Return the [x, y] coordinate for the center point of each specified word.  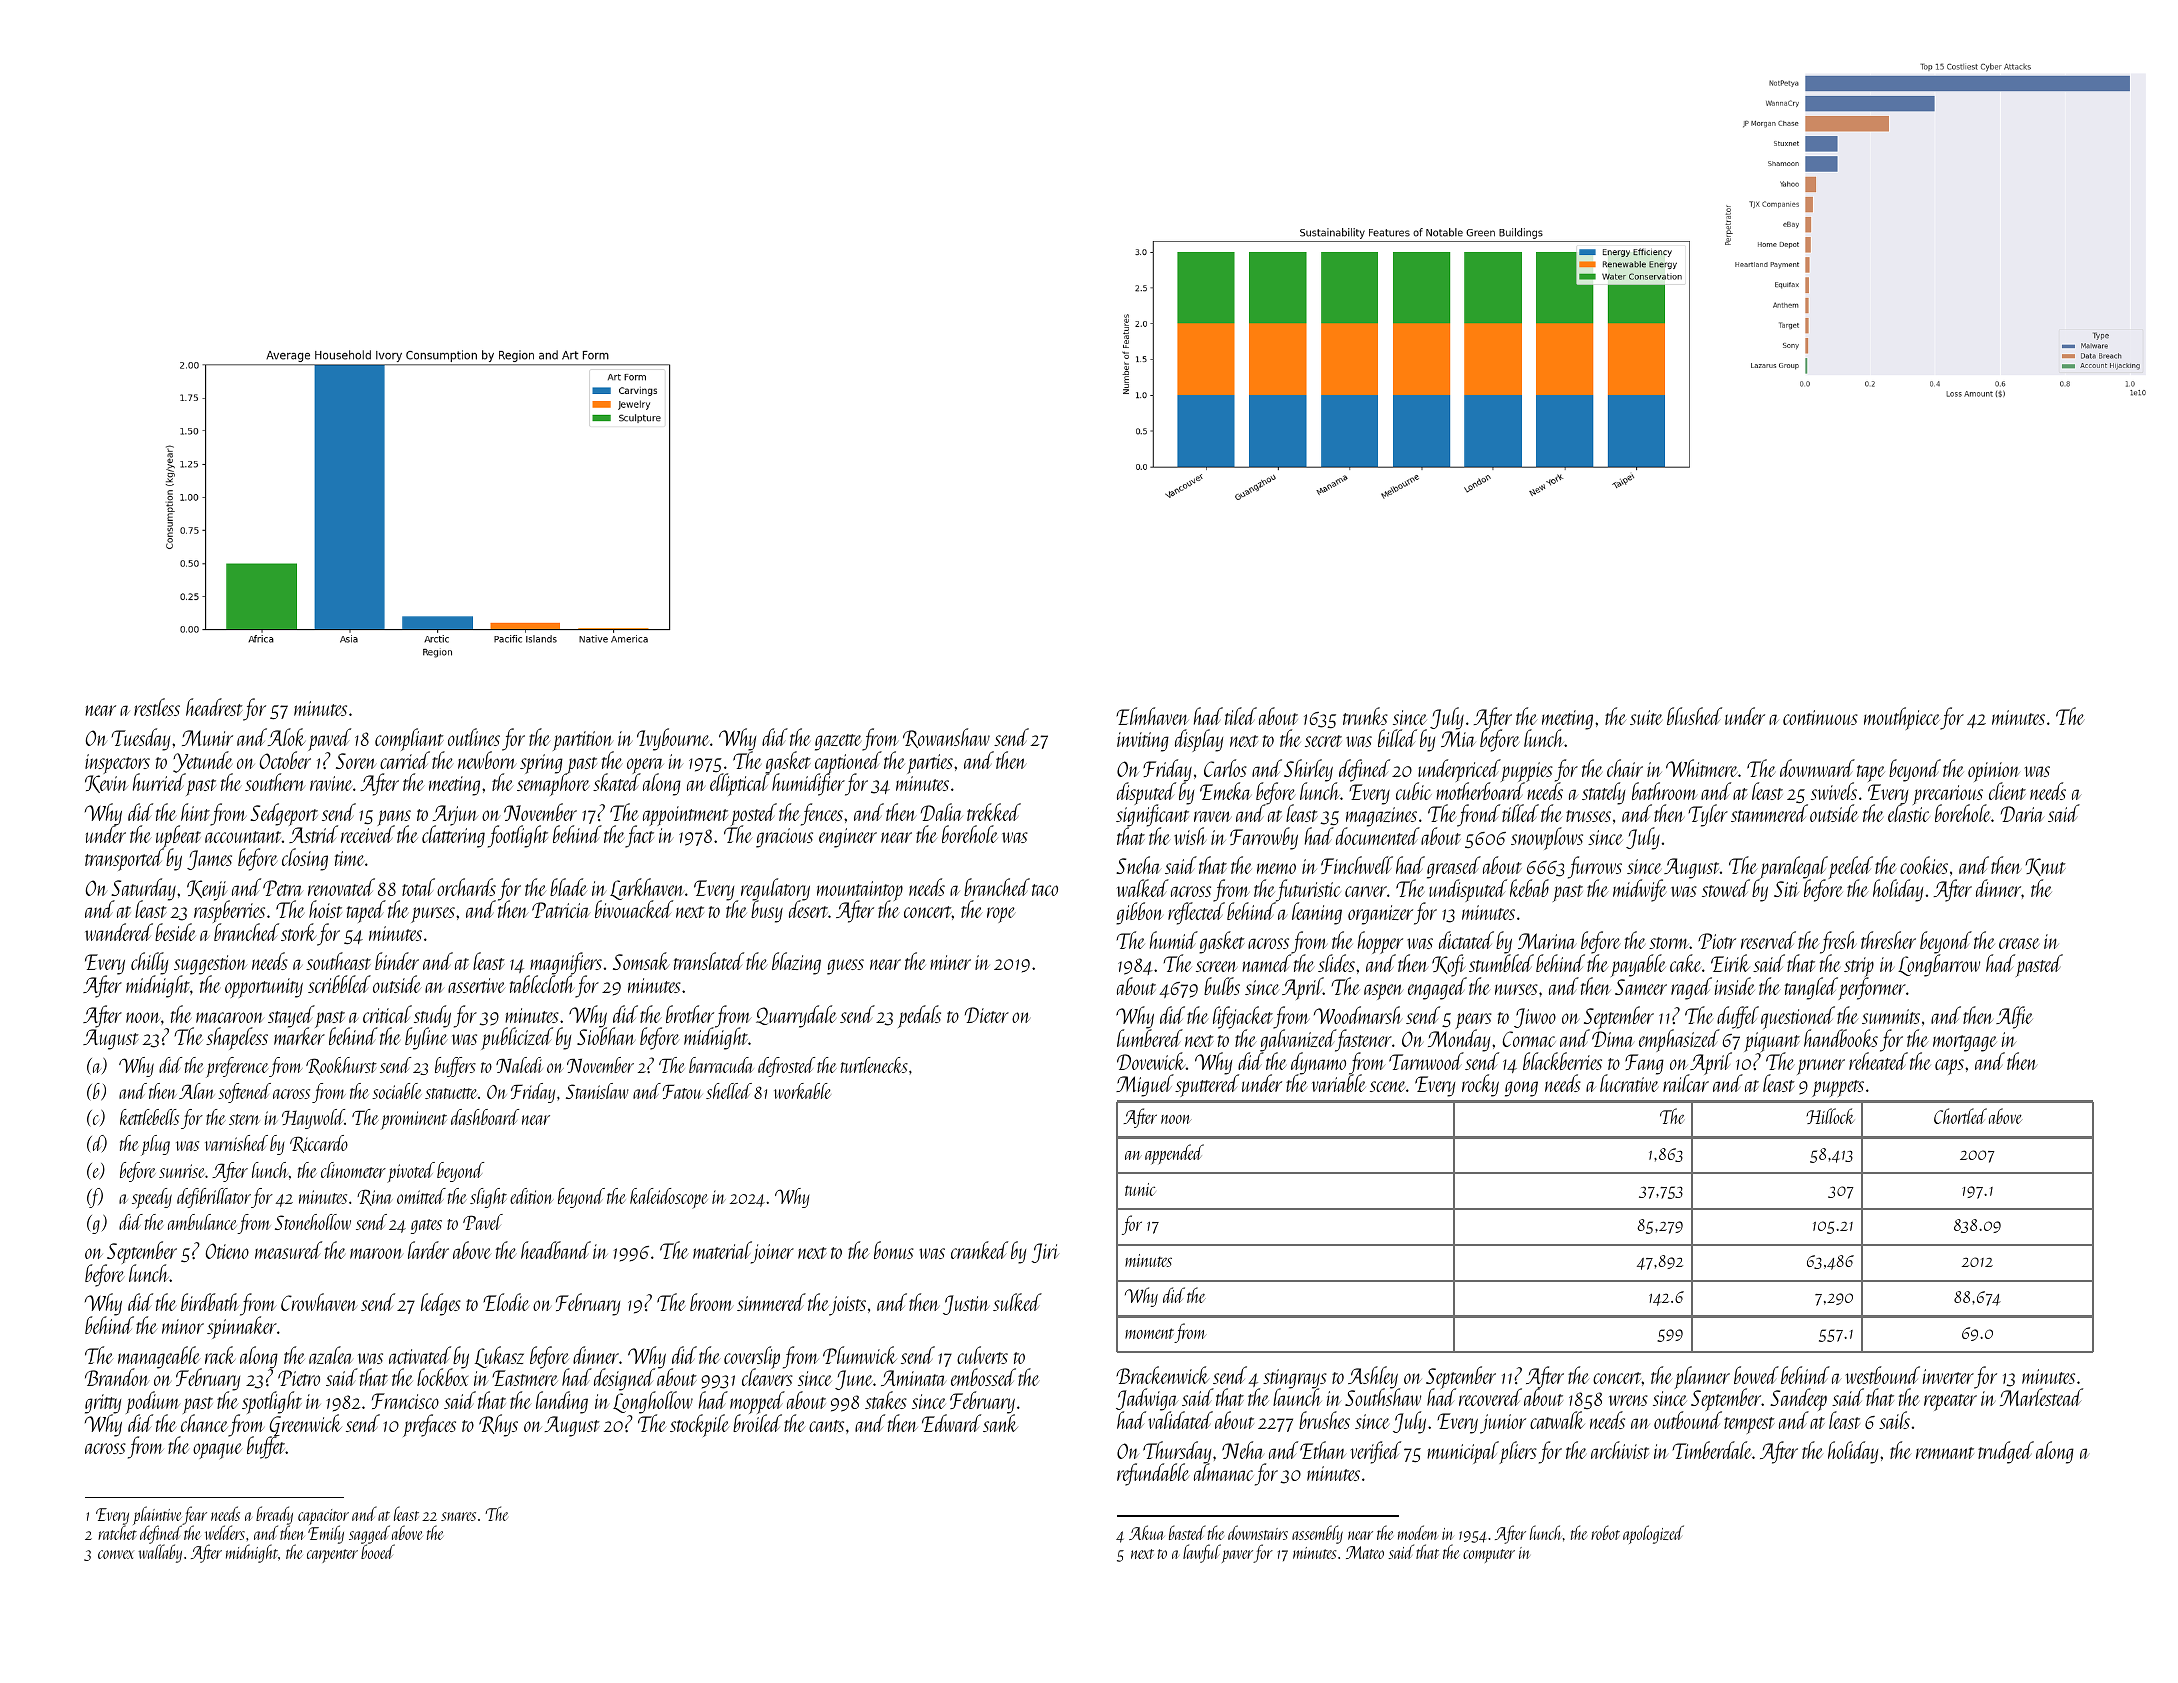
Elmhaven [1152, 716]
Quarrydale [796, 1016]
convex [115, 1554]
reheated [1878, 1061]
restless [157, 707]
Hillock [1830, 1116]
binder [397, 961]
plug [155, 1145]
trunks [1365, 716]
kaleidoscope [668, 1198]
